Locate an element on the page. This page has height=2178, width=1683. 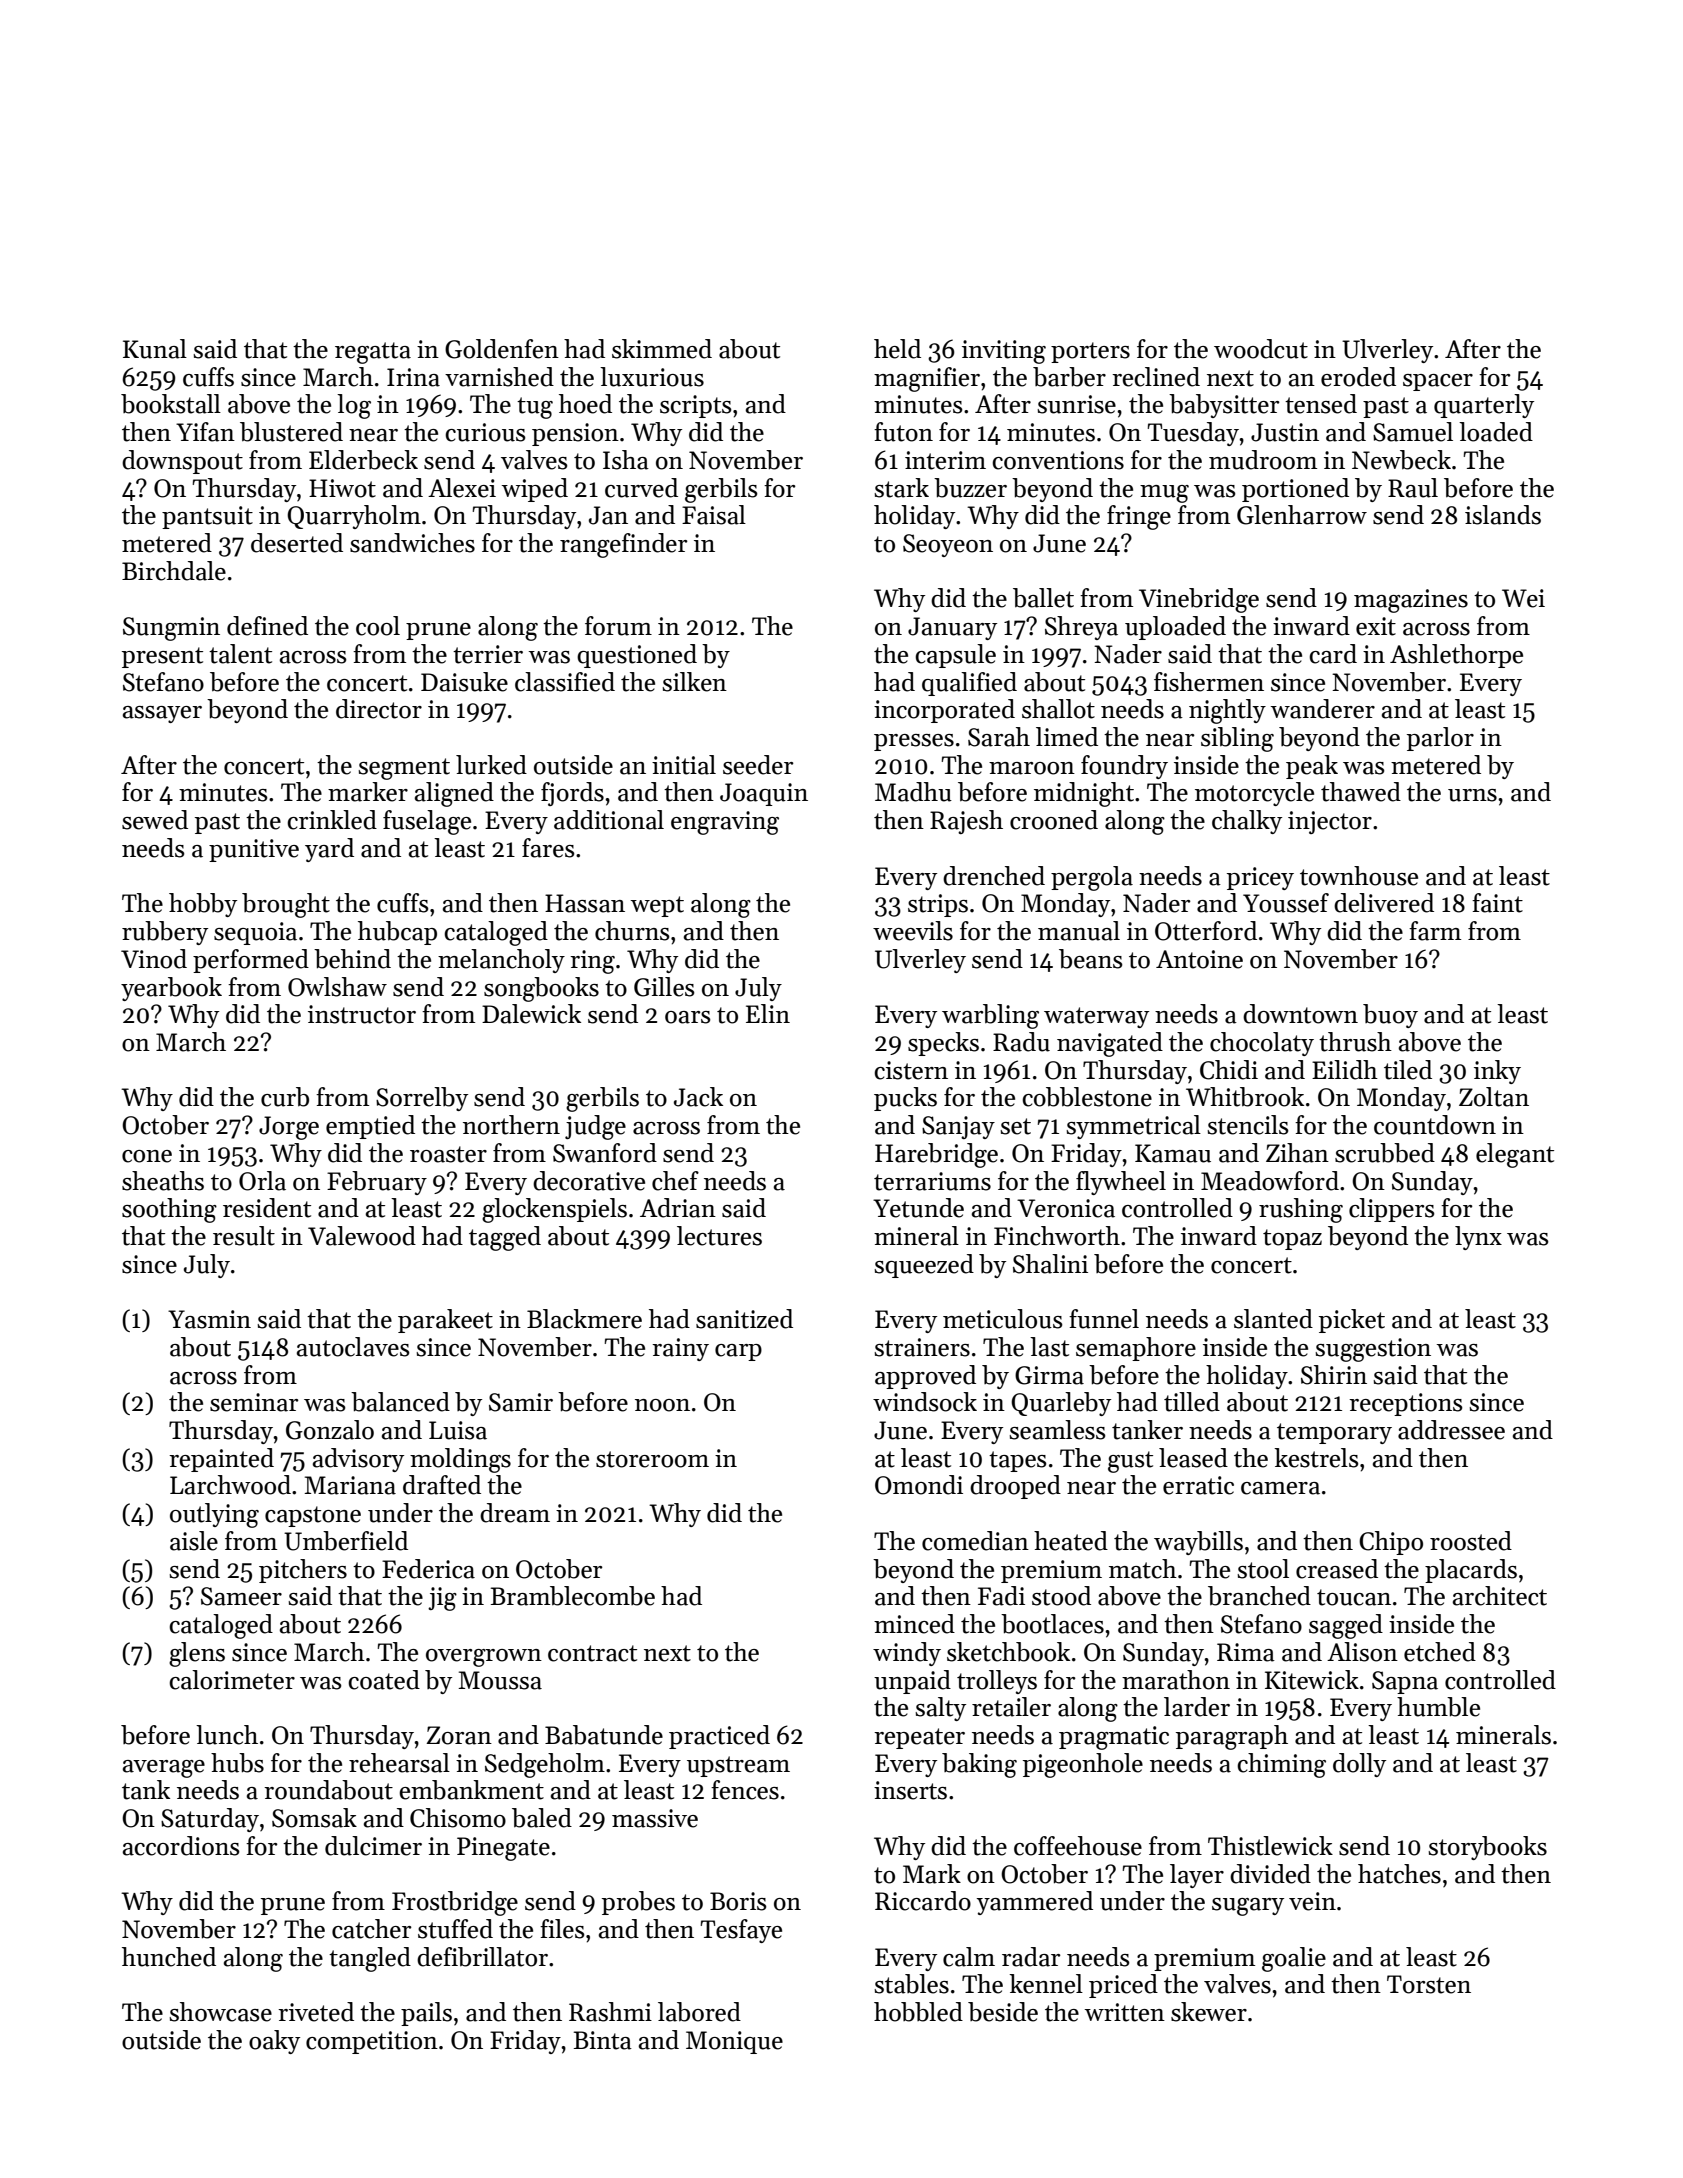
Sungmin is located at coordinates (171, 629).
